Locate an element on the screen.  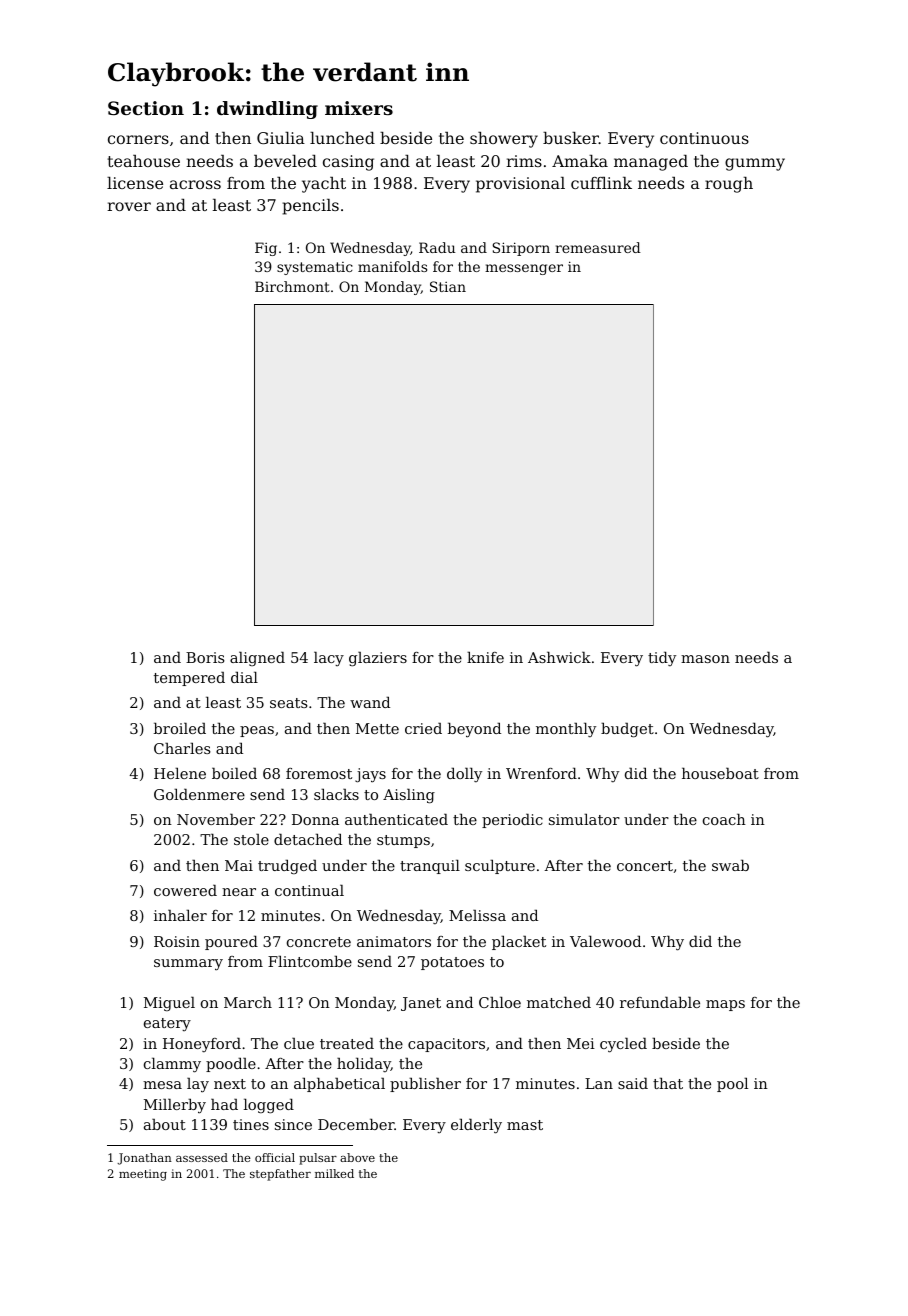
Stian is located at coordinates (448, 286).
